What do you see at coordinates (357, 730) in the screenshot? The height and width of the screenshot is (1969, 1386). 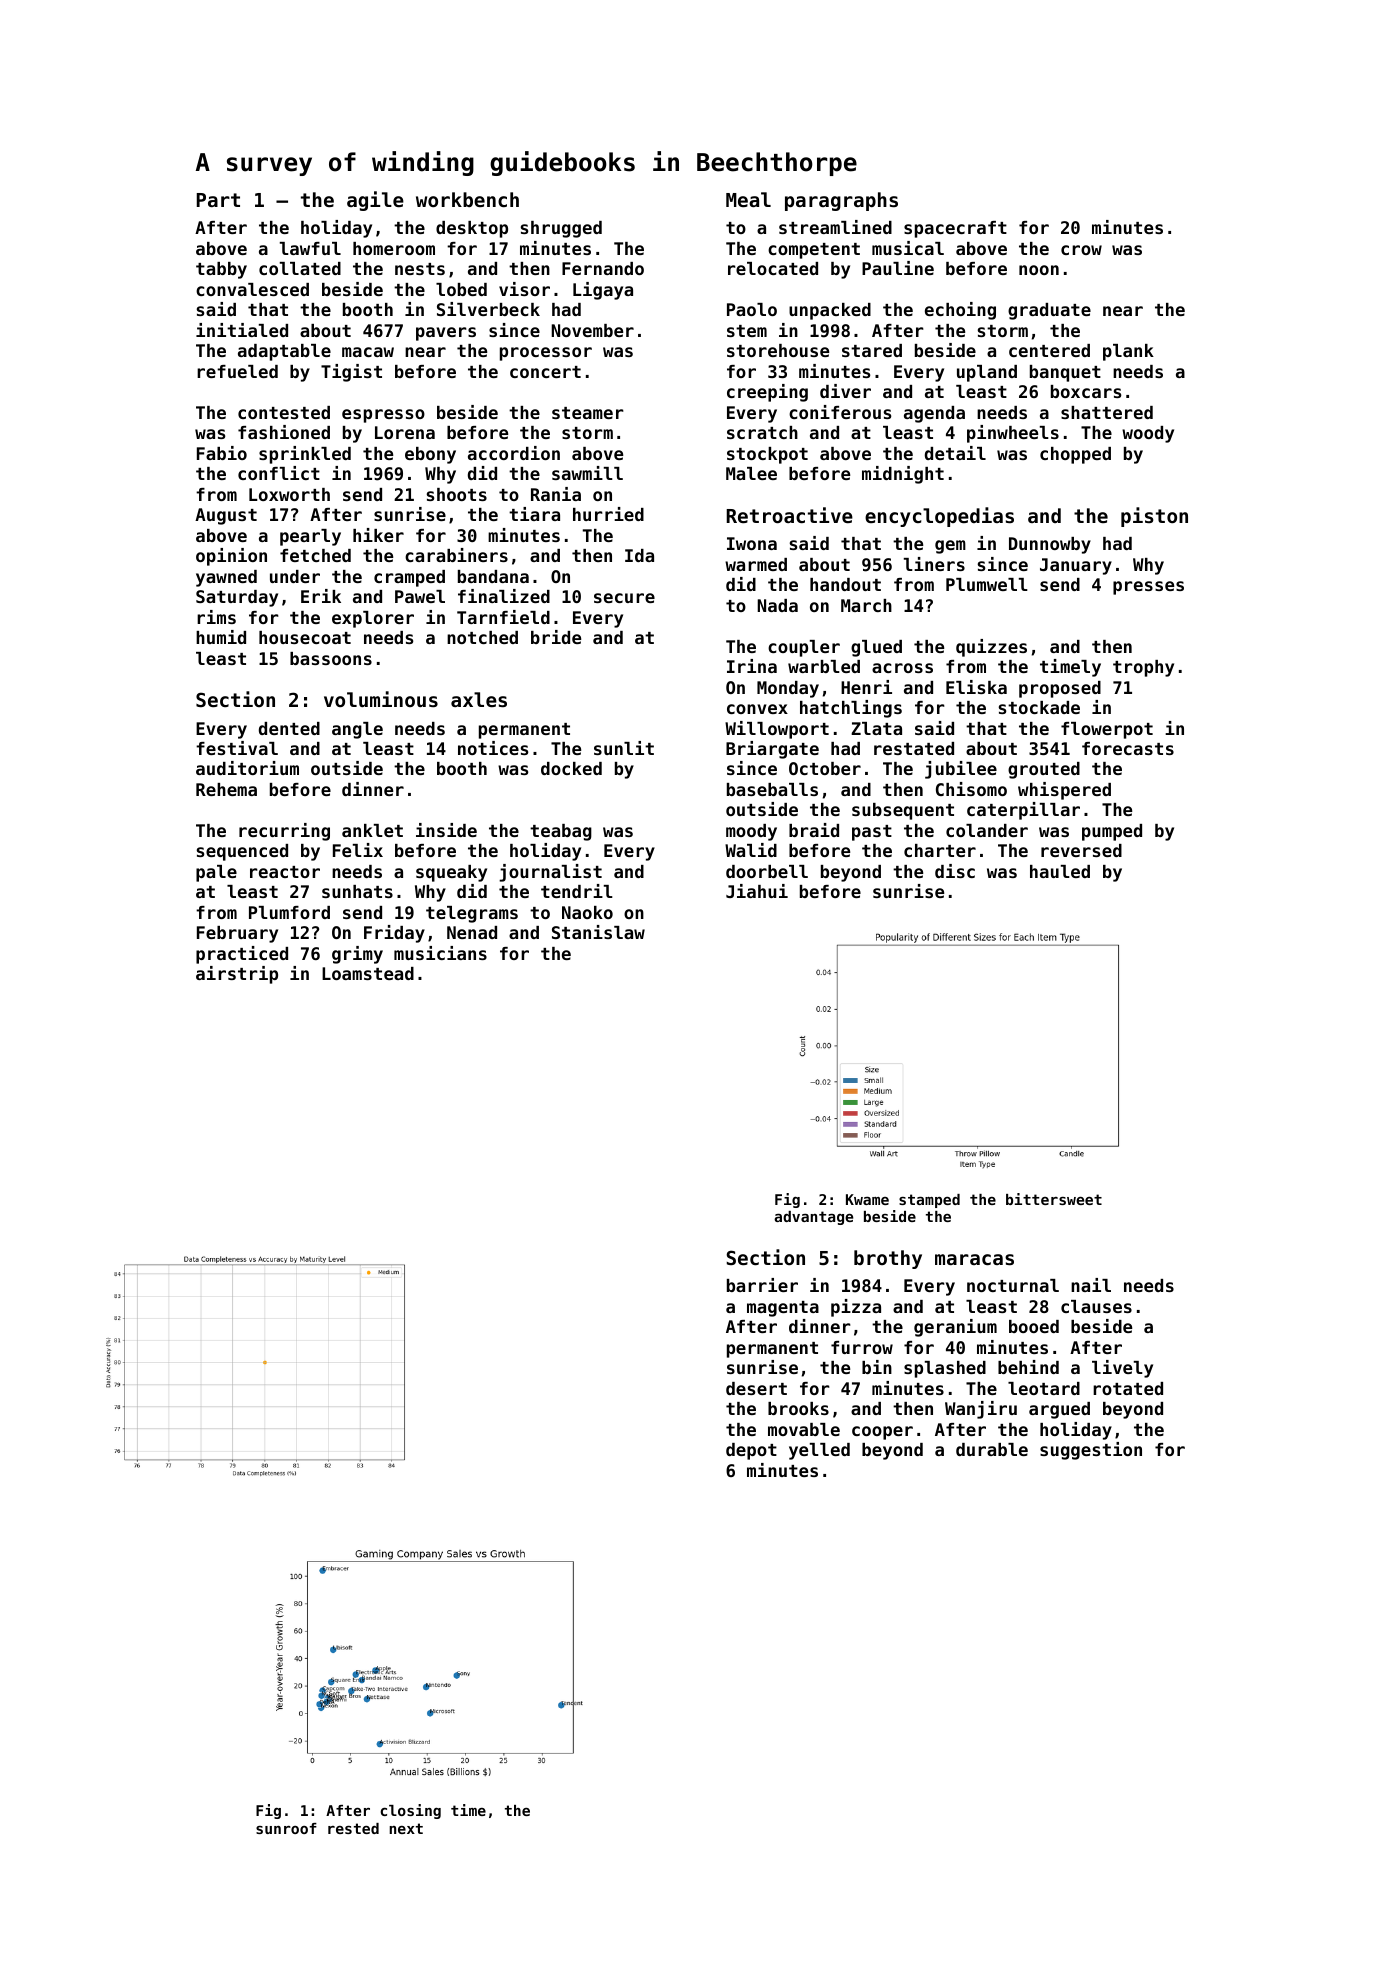 I see `angle` at bounding box center [357, 730].
